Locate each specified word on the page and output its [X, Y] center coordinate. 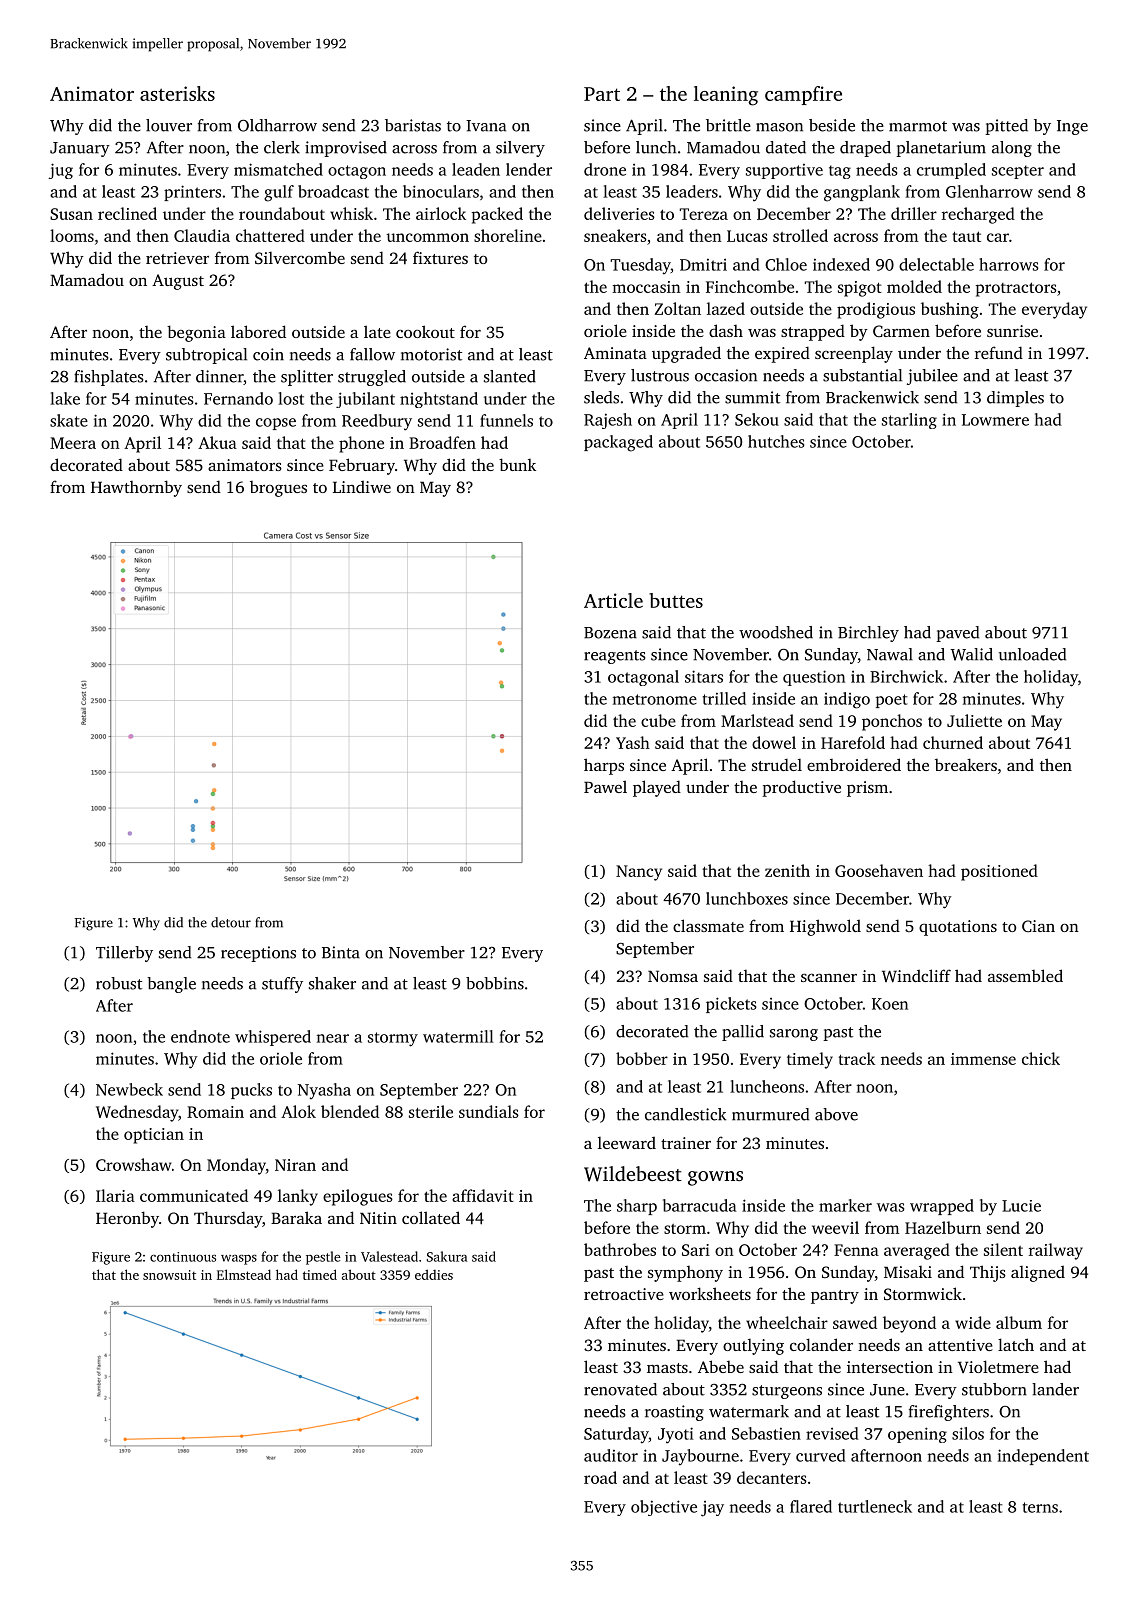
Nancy [639, 873]
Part [602, 94]
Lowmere [995, 420]
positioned [999, 872]
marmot [918, 126]
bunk [517, 464]
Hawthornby [136, 488]
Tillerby [124, 954]
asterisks [177, 93]
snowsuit [169, 1275]
